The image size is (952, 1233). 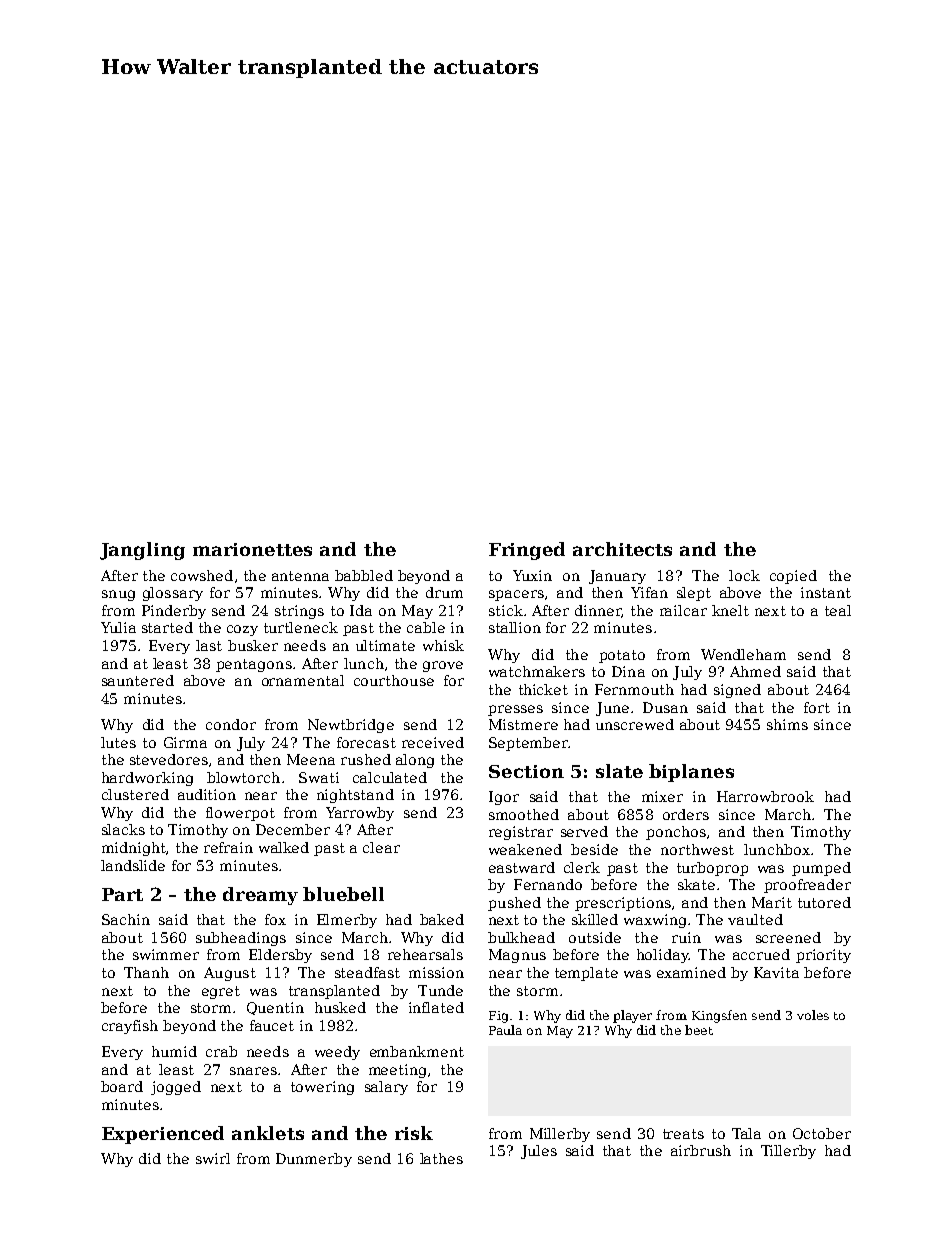 What do you see at coordinates (118, 742) in the screenshot?
I see `lutes` at bounding box center [118, 742].
